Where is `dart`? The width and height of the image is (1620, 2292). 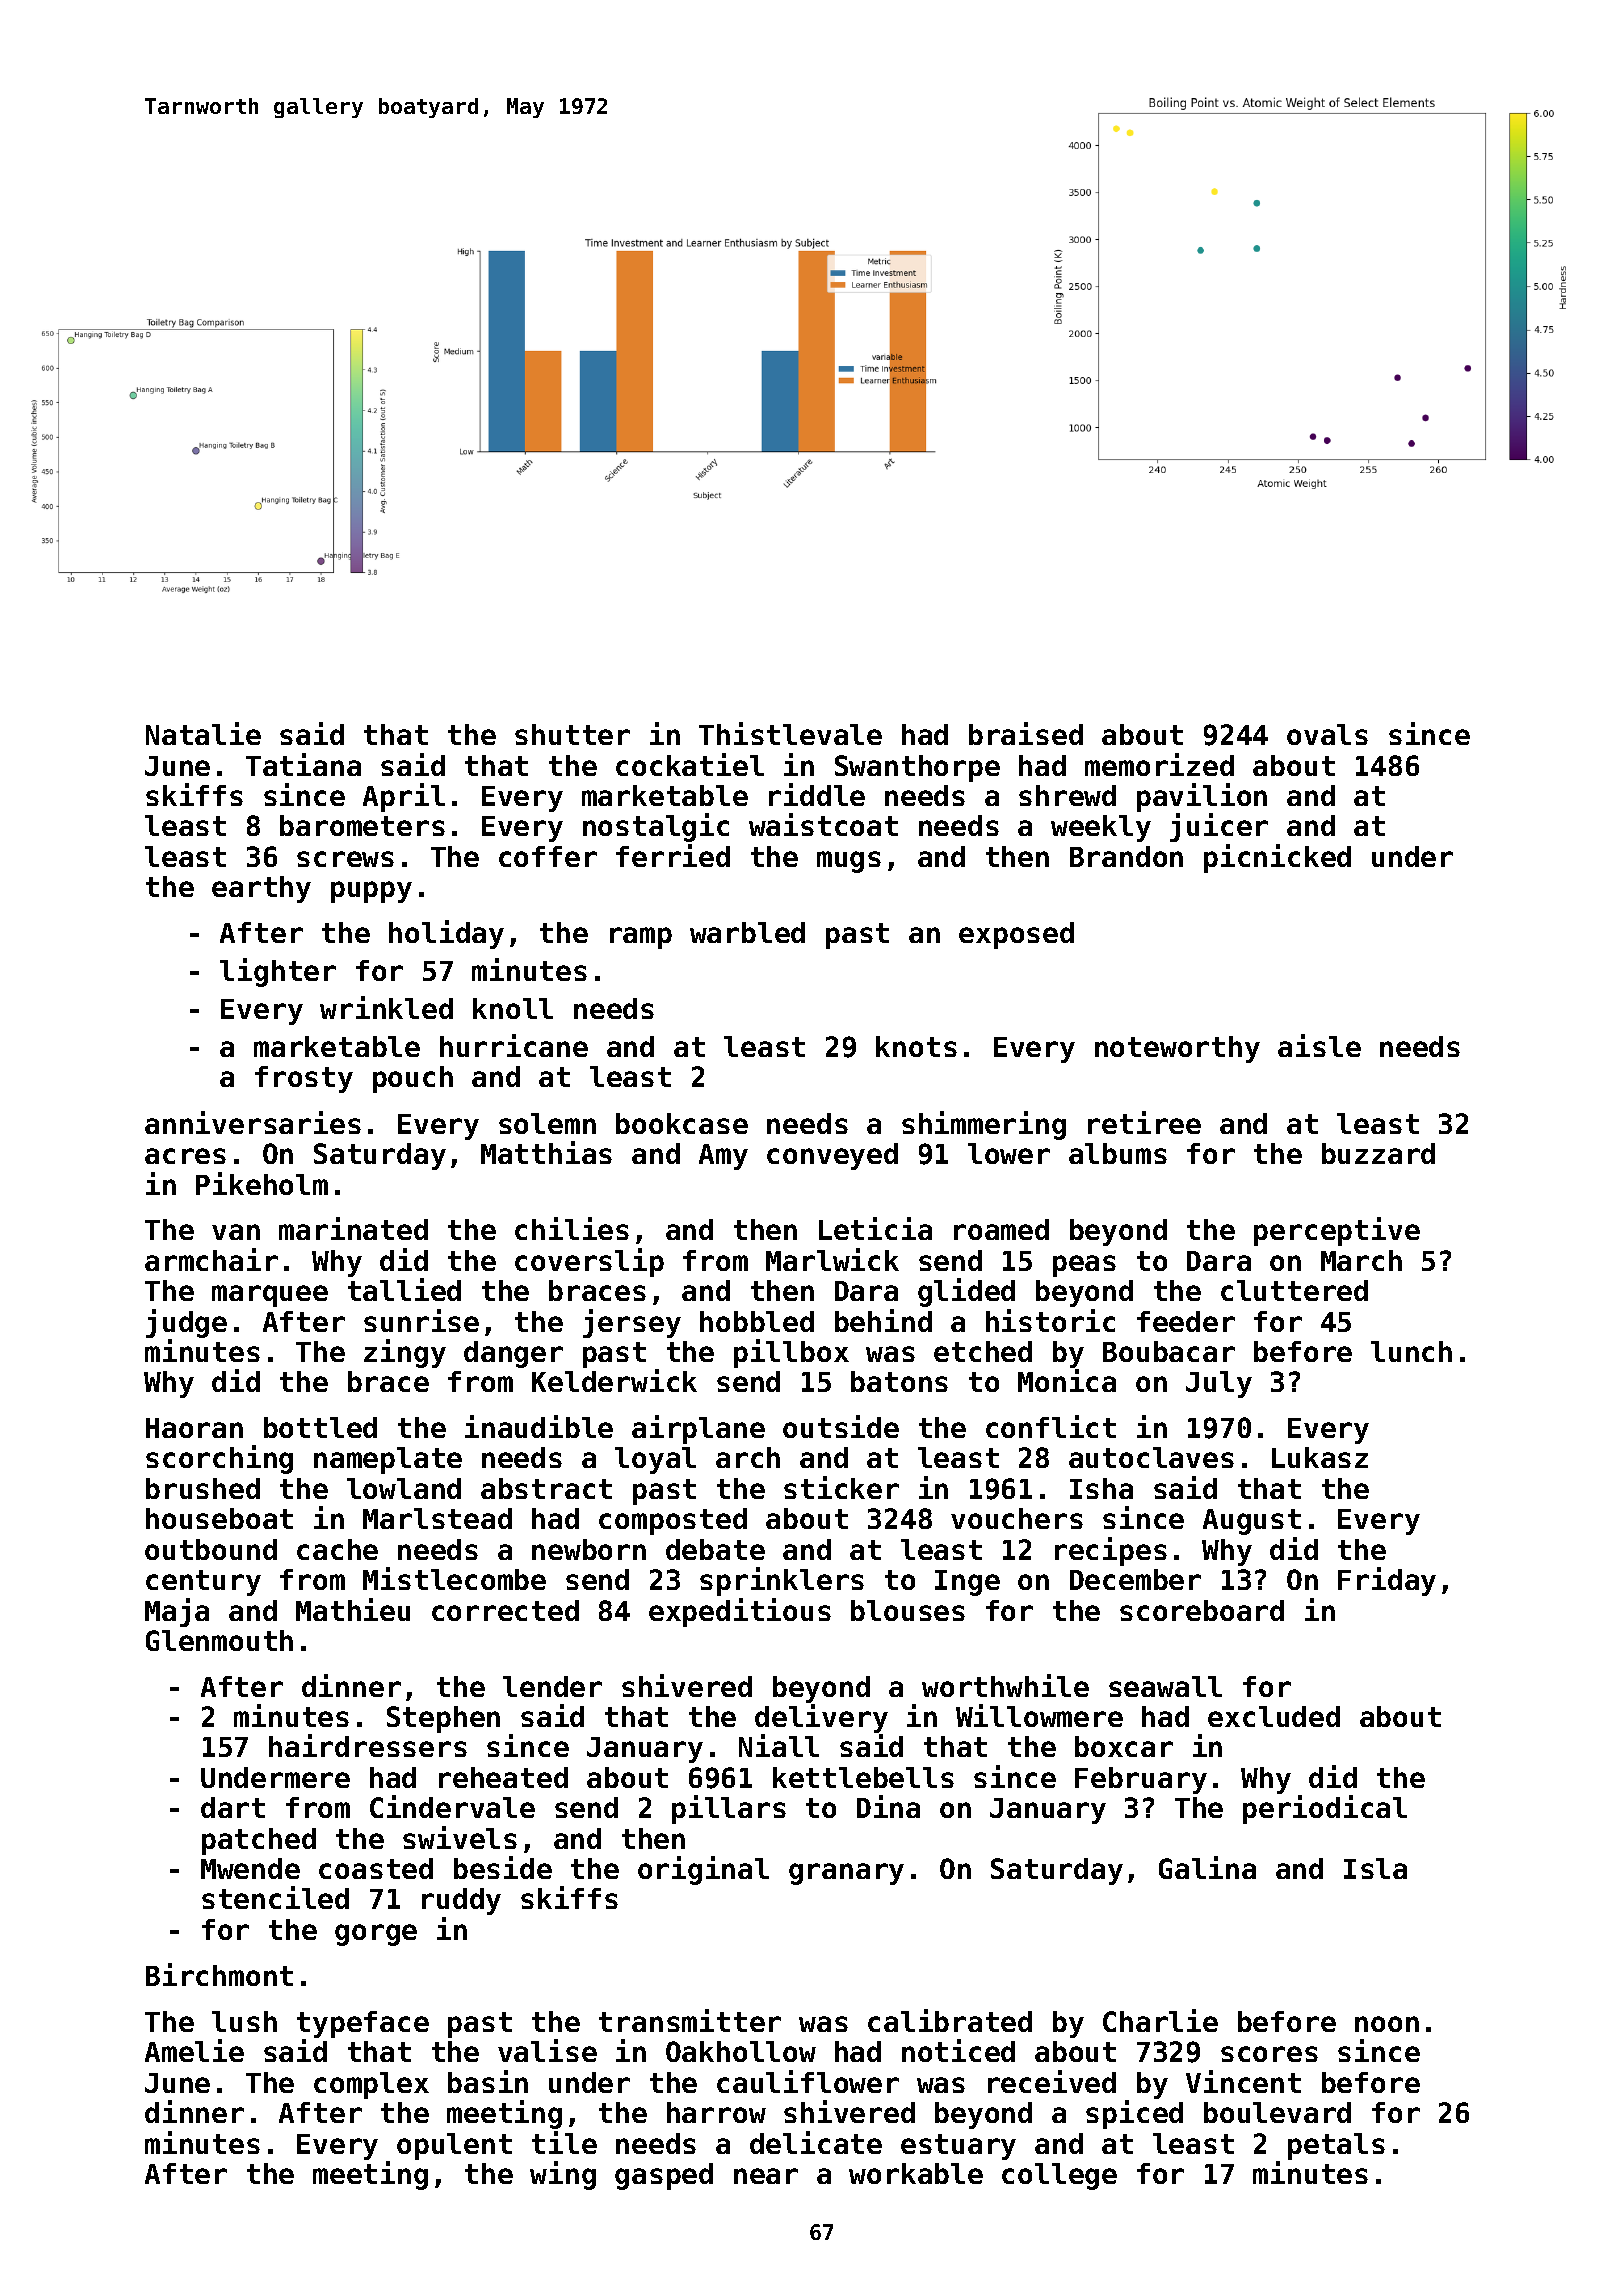
dart is located at coordinates (233, 1807).
